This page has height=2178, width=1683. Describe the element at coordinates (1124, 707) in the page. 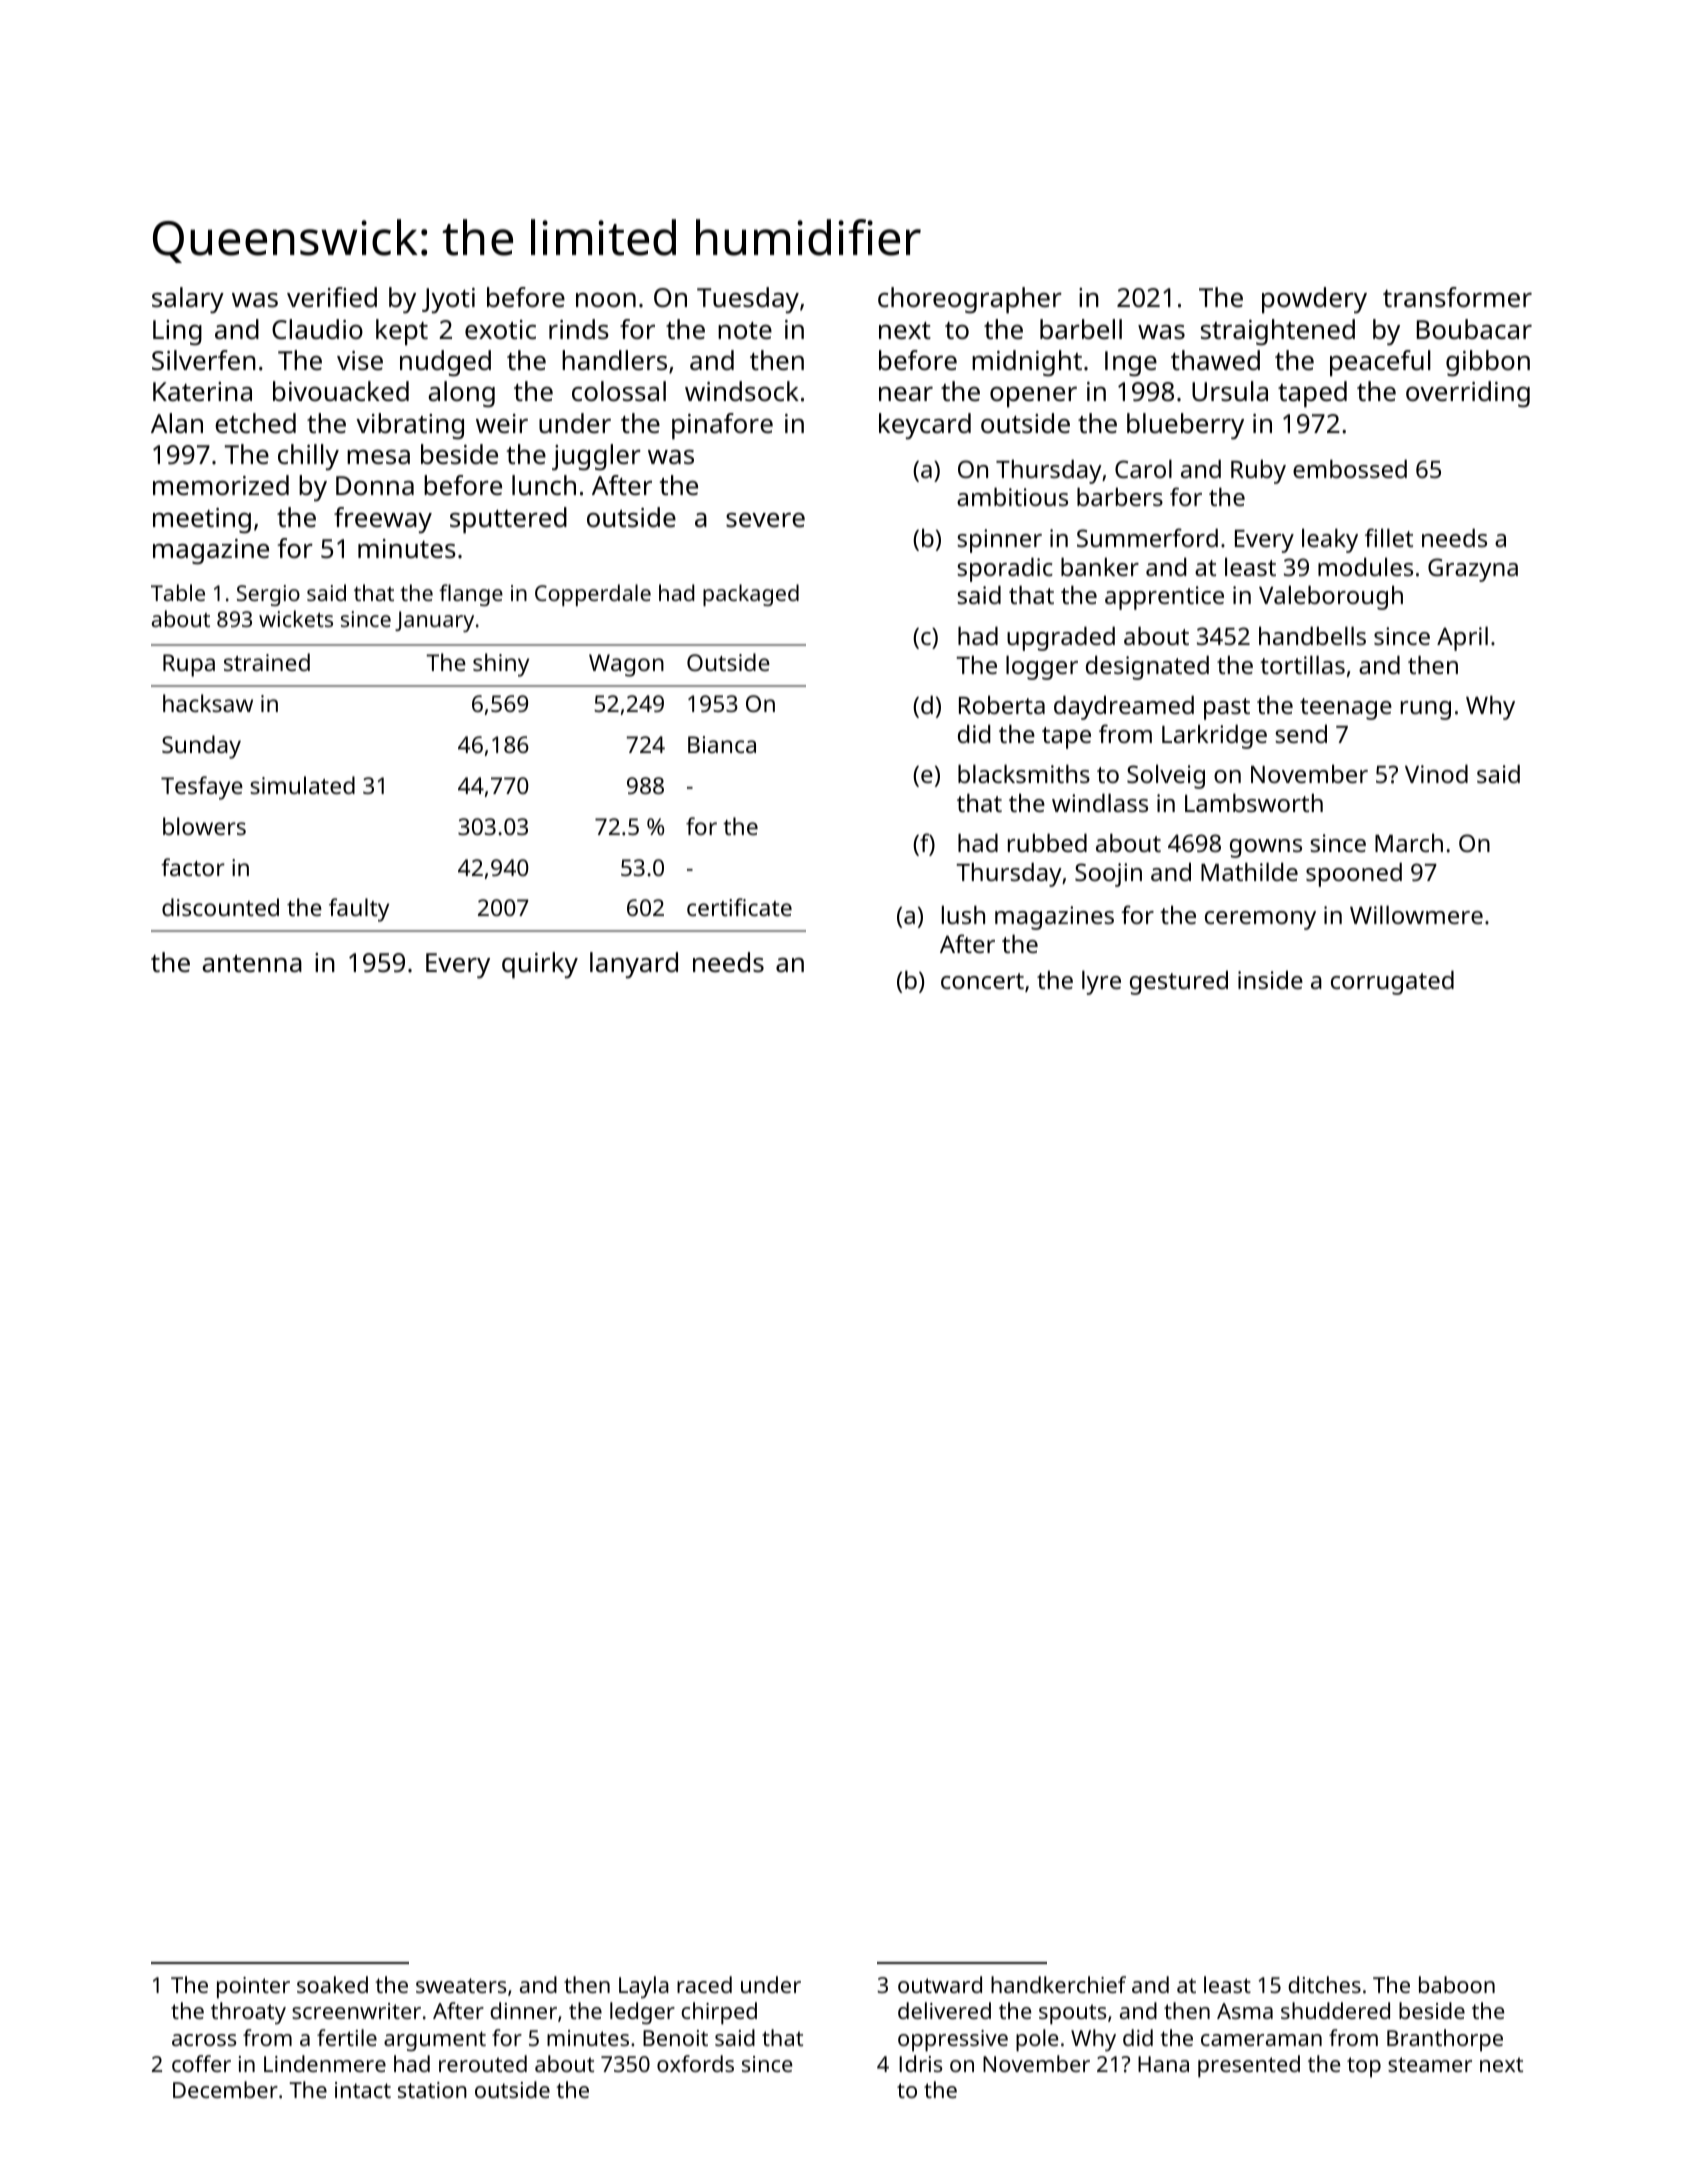

I see `daydreamed` at that location.
